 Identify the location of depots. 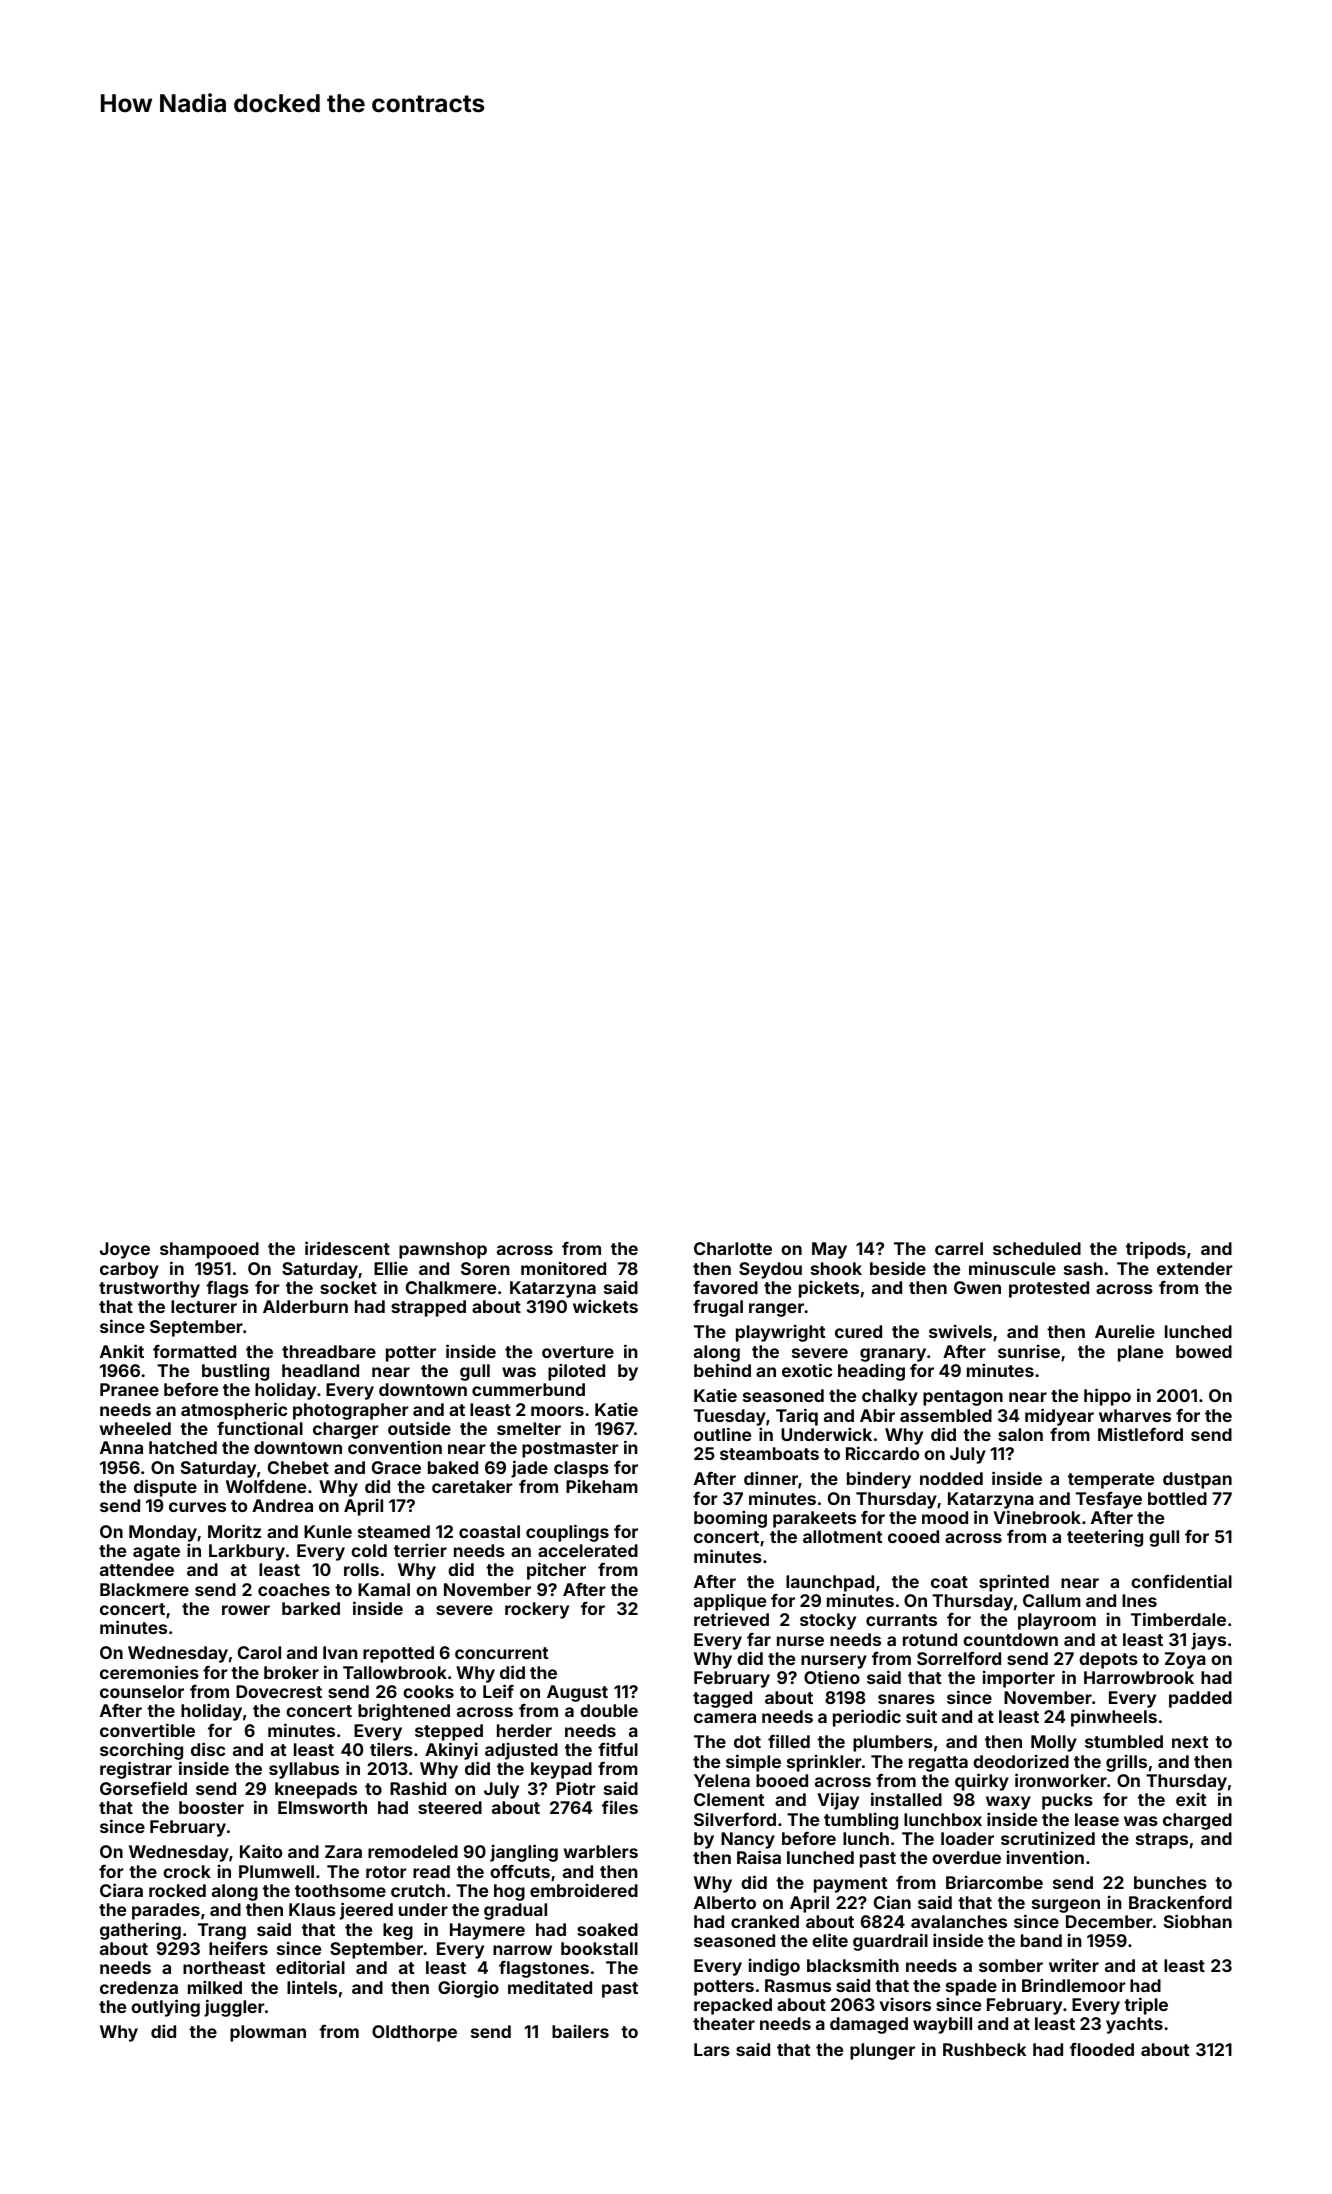
(1108, 1660).
